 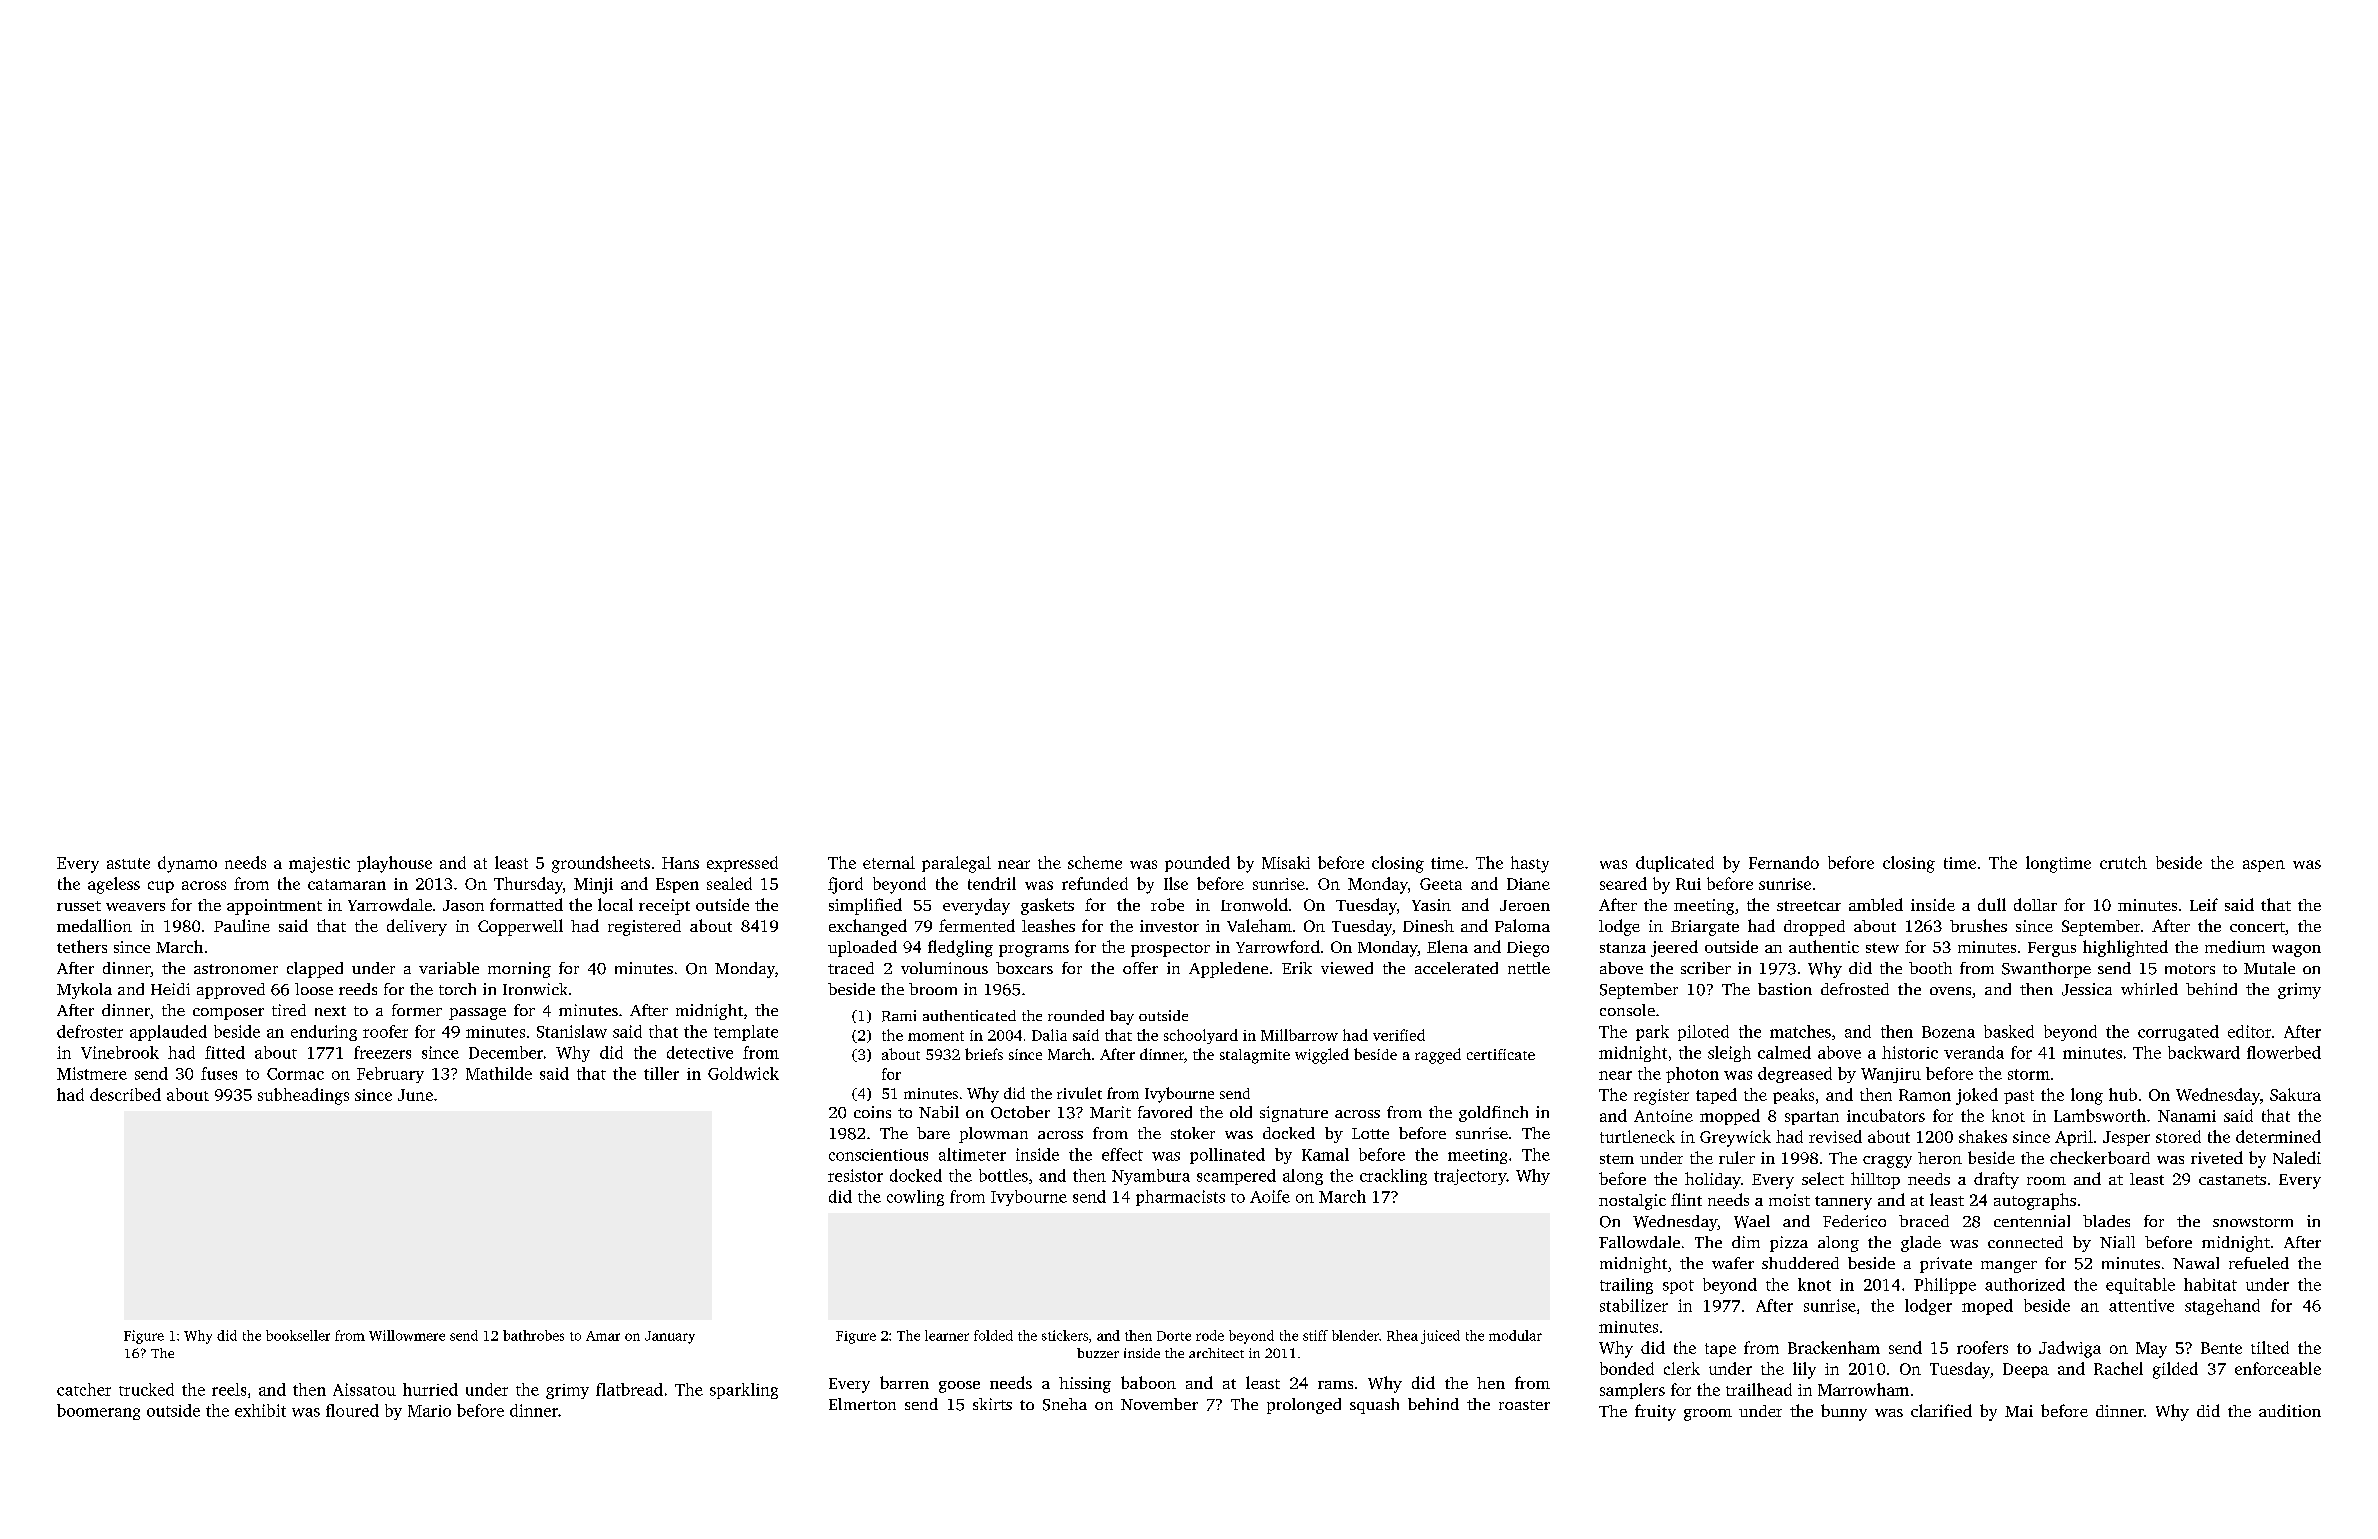 I want to click on scheme, so click(x=1095, y=862).
